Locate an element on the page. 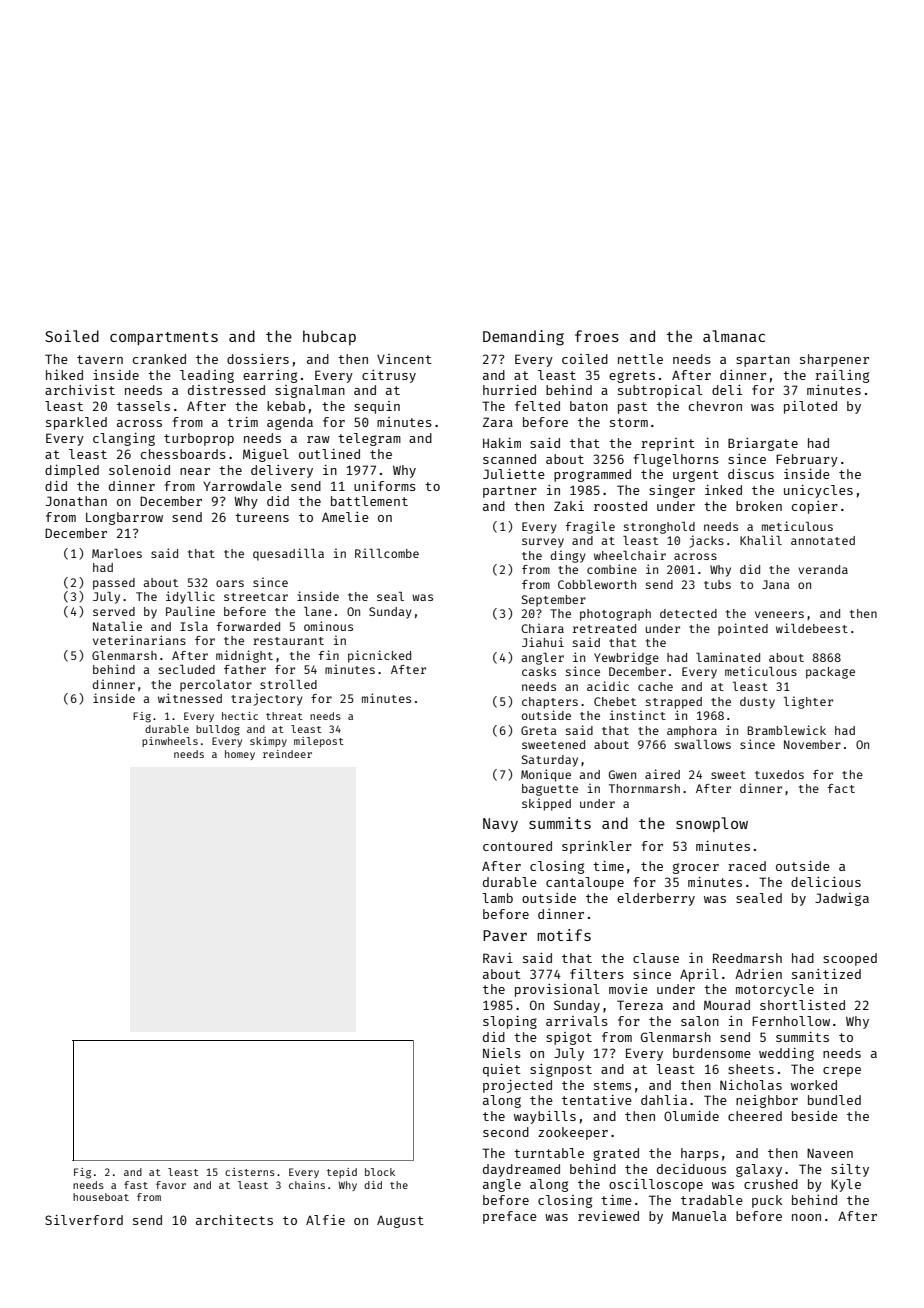 This document has height=1308, width=924. veranda is located at coordinates (823, 569).
